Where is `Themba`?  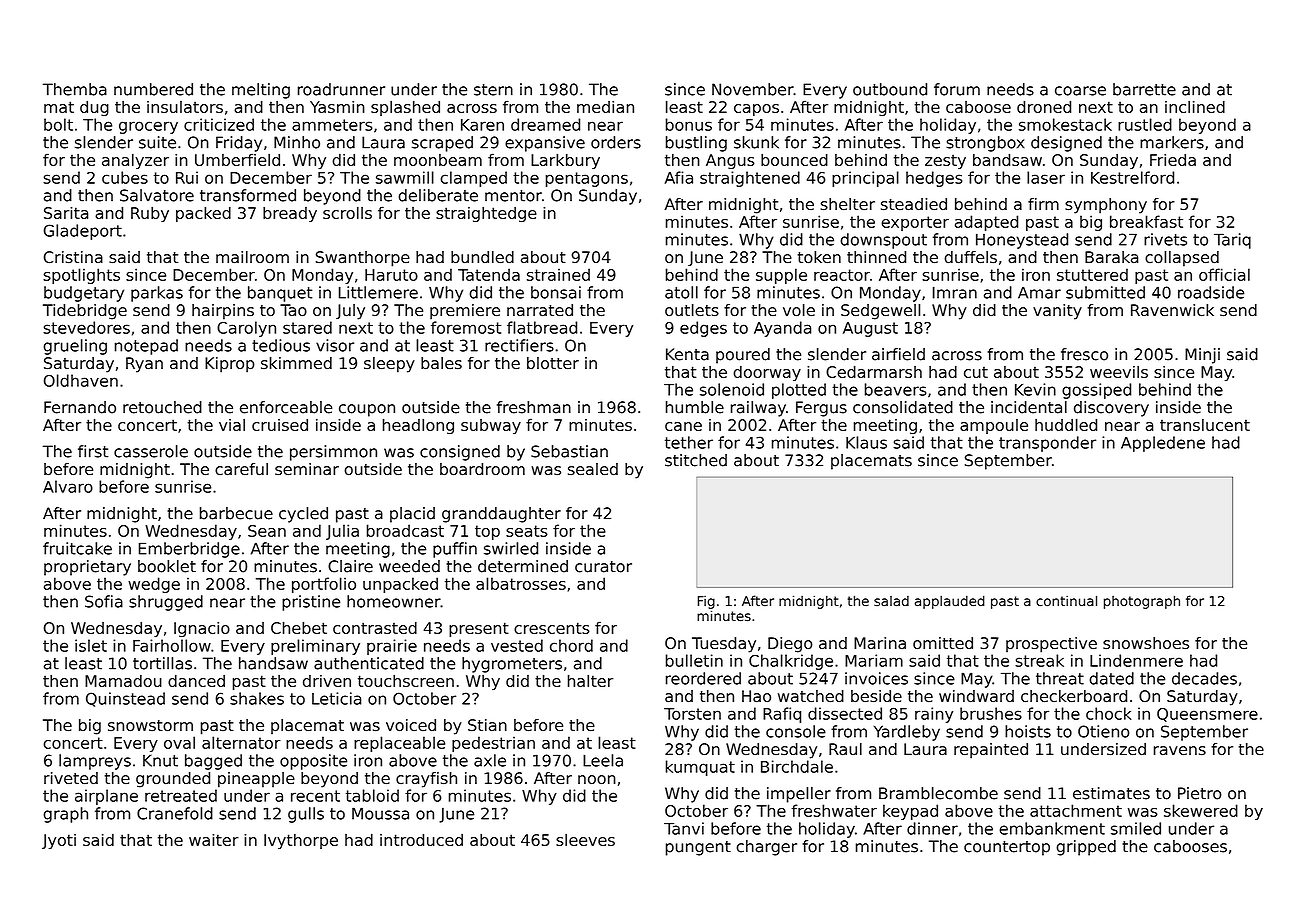 Themba is located at coordinates (75, 89).
